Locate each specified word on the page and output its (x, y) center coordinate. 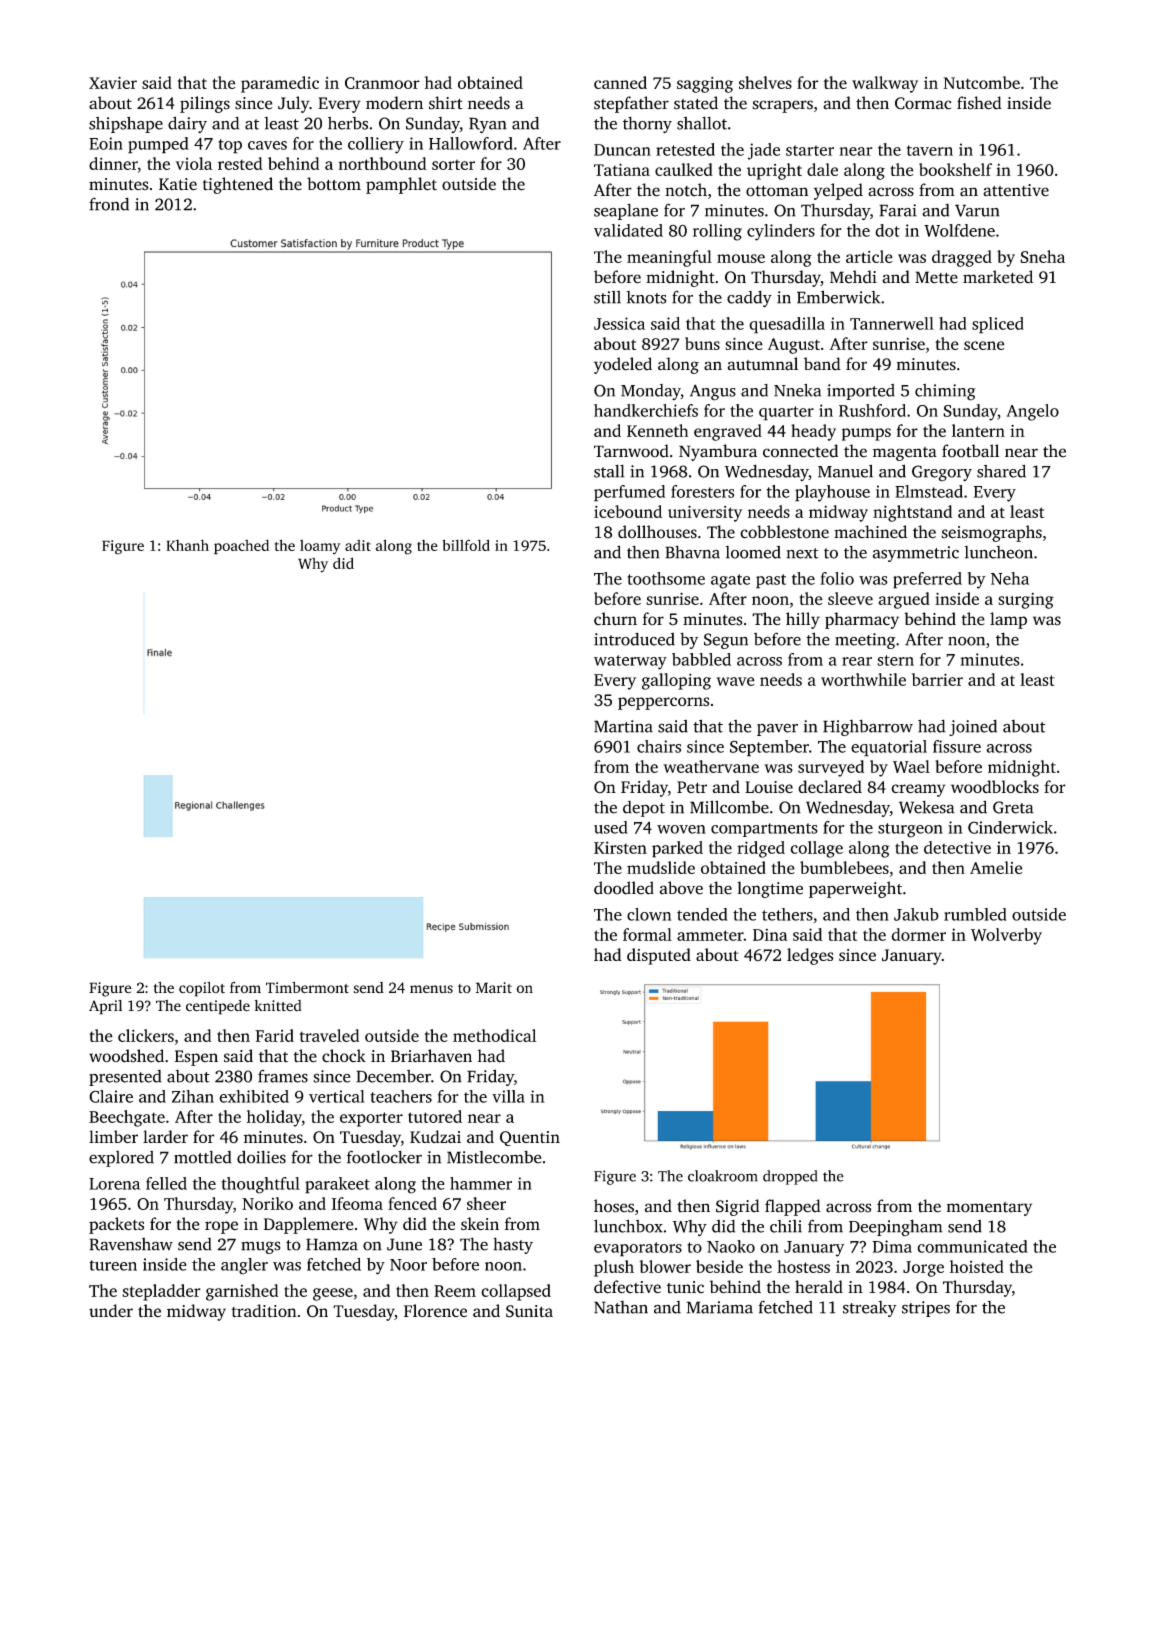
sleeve (850, 598)
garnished (242, 1292)
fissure (957, 746)
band (822, 364)
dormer (918, 934)
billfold (466, 545)
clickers (146, 1035)
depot (644, 808)
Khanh (187, 545)
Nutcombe (981, 82)
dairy (187, 124)
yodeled (623, 365)
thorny (647, 124)
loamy (320, 547)
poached (241, 547)
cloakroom (723, 1176)
